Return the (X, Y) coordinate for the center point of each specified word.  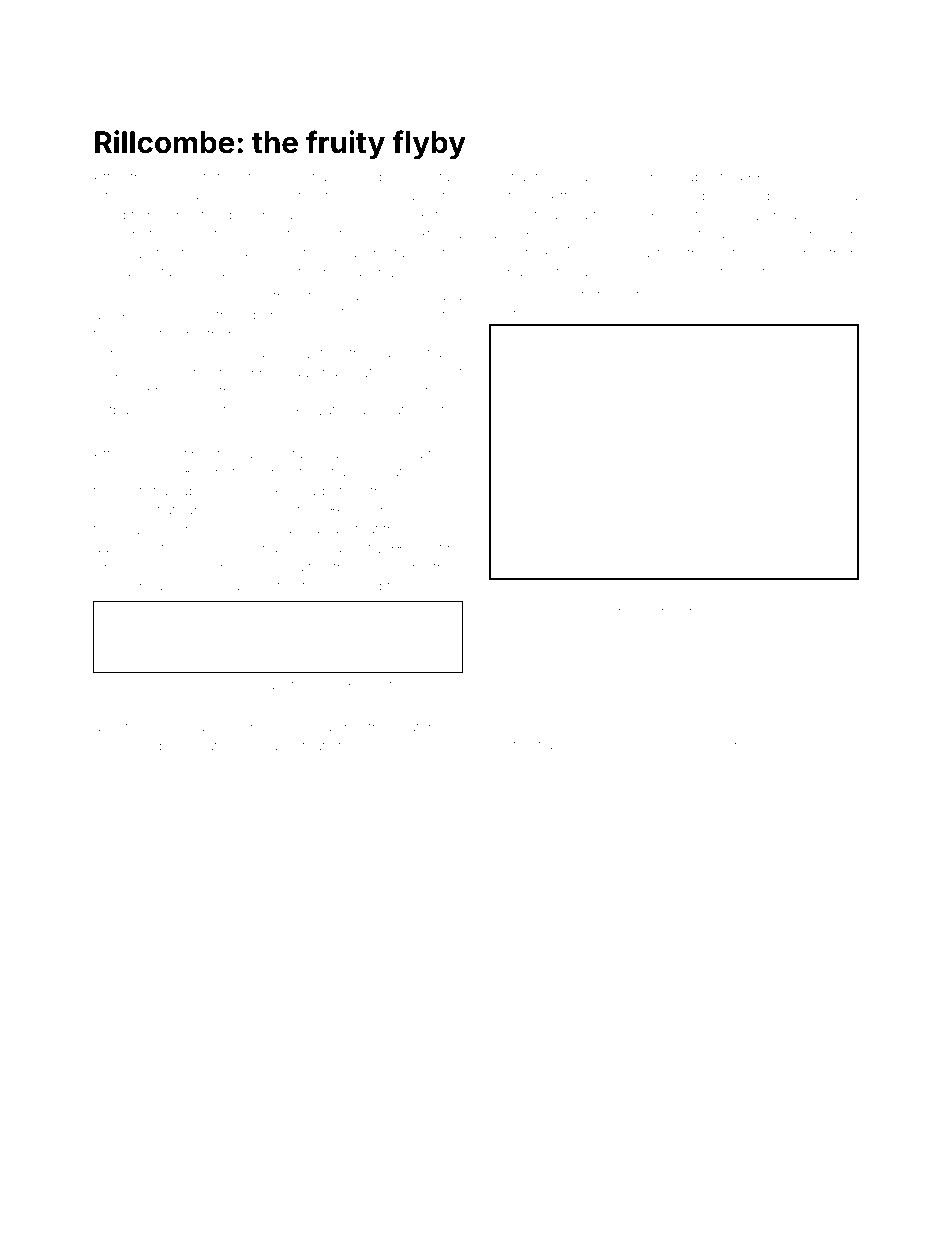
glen (780, 599)
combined (641, 176)
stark (447, 177)
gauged (589, 746)
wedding (272, 178)
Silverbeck (222, 547)
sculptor (378, 587)
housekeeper (136, 747)
